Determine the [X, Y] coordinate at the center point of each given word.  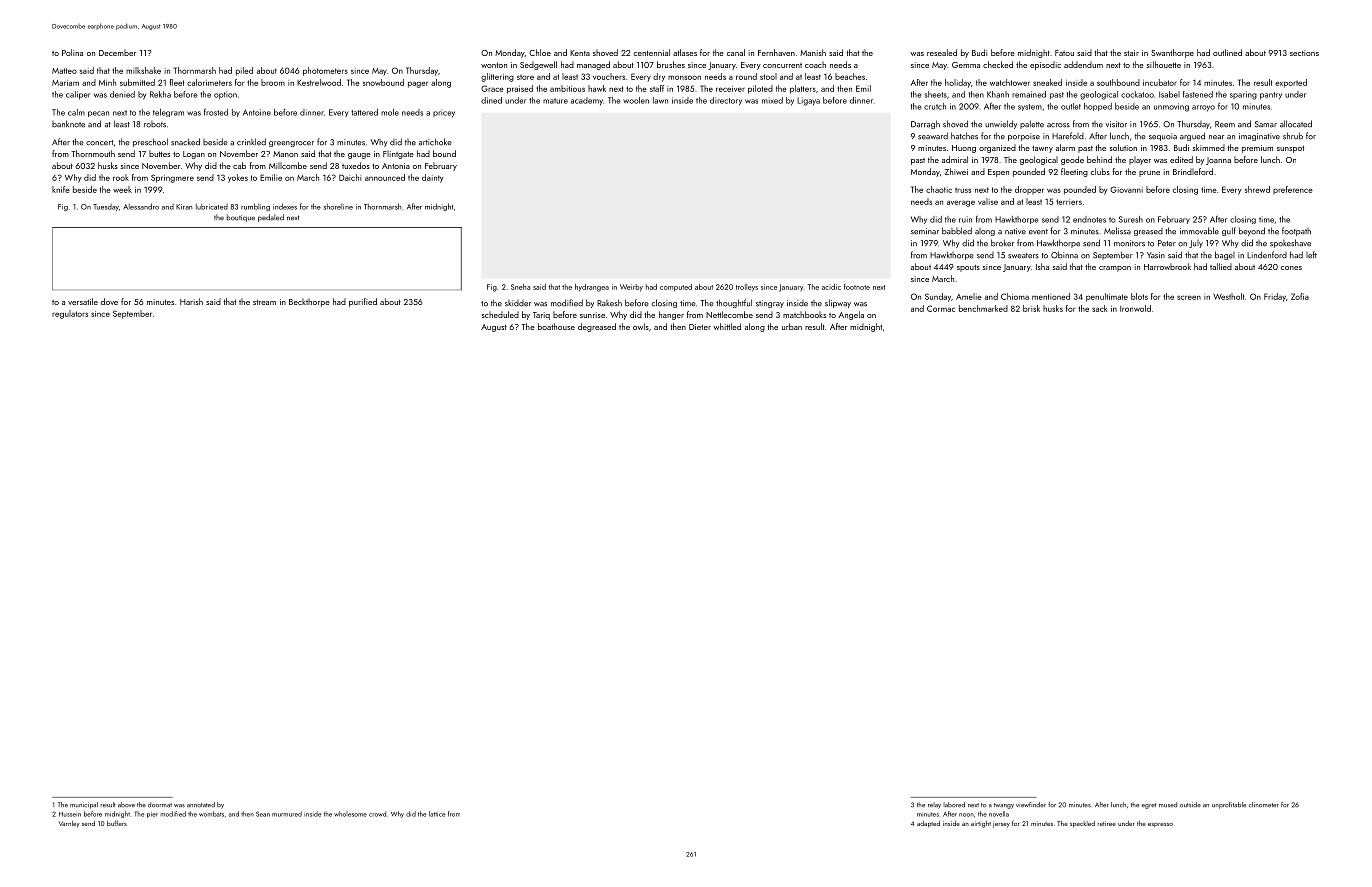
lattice [437, 814]
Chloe [540, 52]
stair [1131, 53]
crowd [377, 814]
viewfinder [1031, 804]
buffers [117, 823]
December [117, 52]
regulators [70, 314]
